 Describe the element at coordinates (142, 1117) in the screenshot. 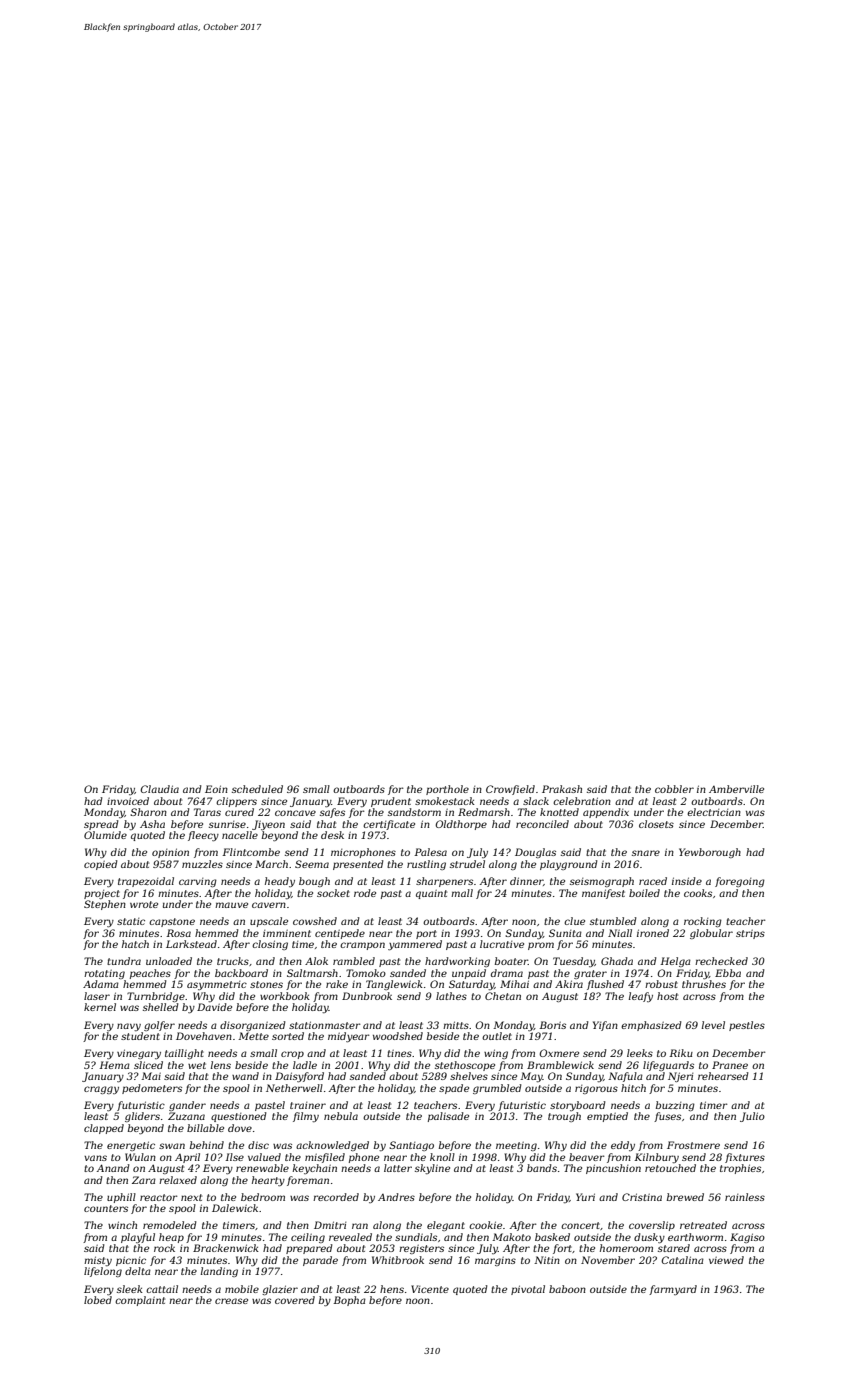

I see `gliders` at that location.
